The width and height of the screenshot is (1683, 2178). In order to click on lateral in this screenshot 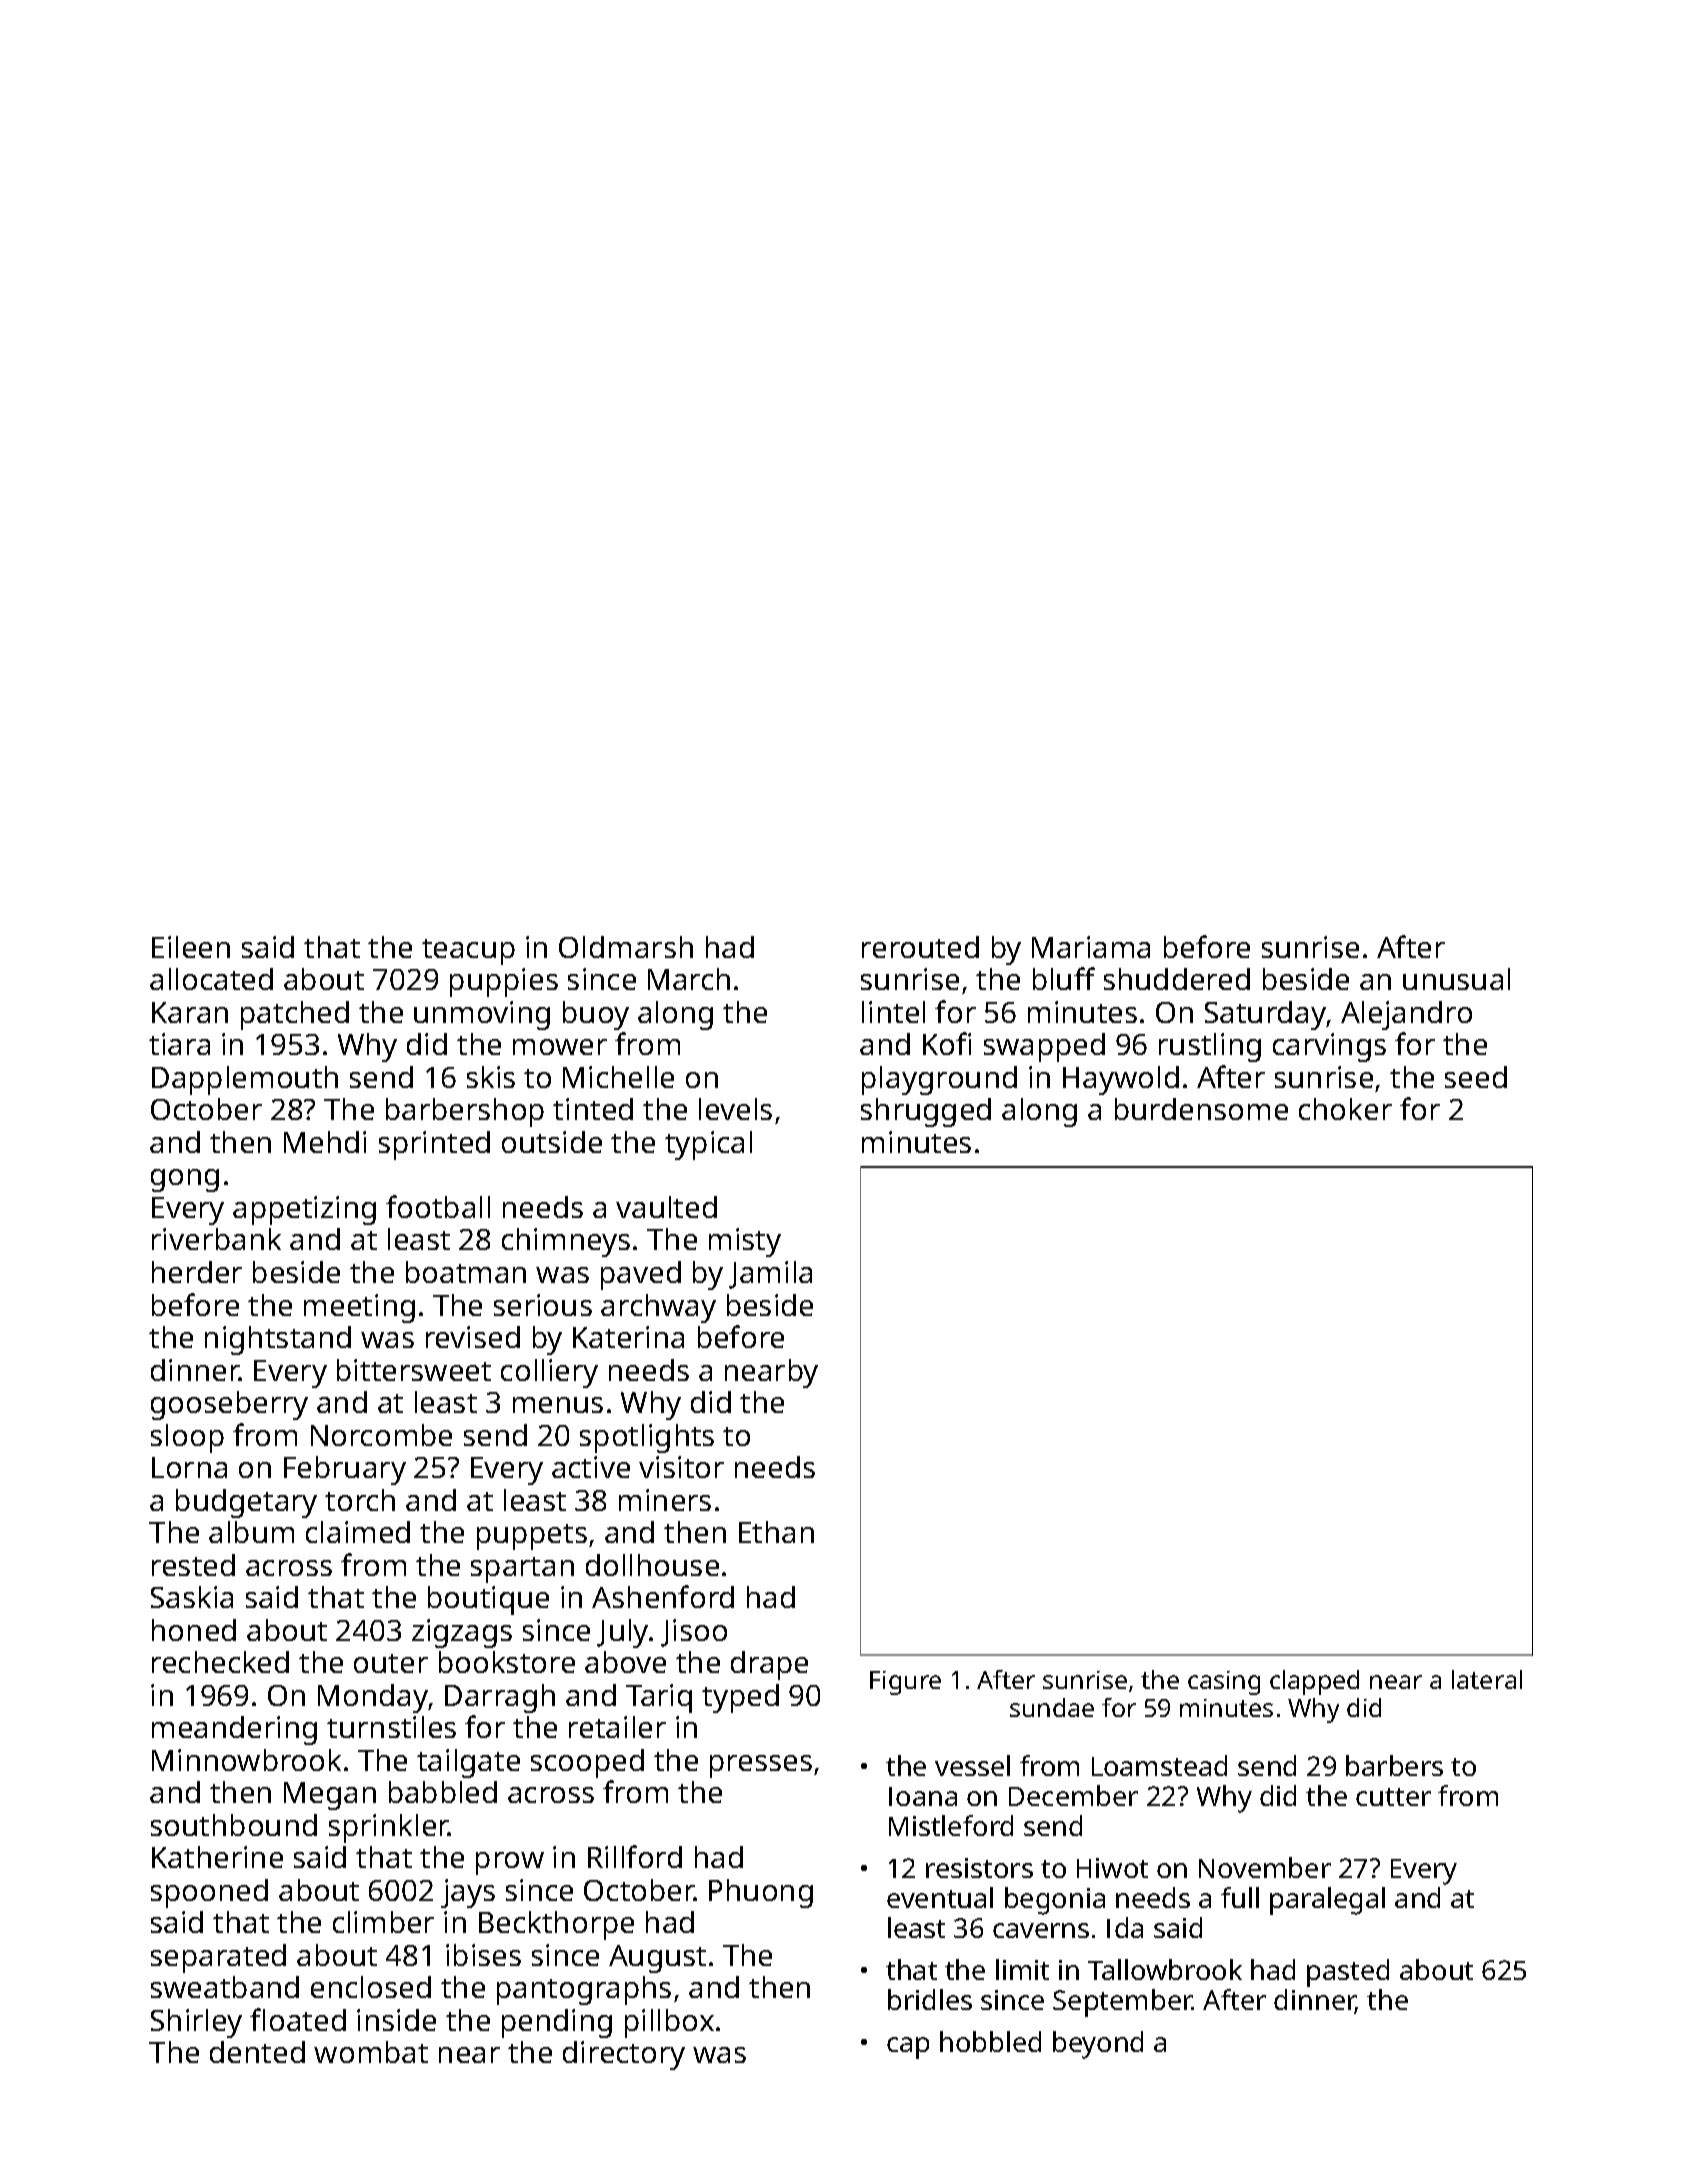, I will do `click(1487, 1679)`.
